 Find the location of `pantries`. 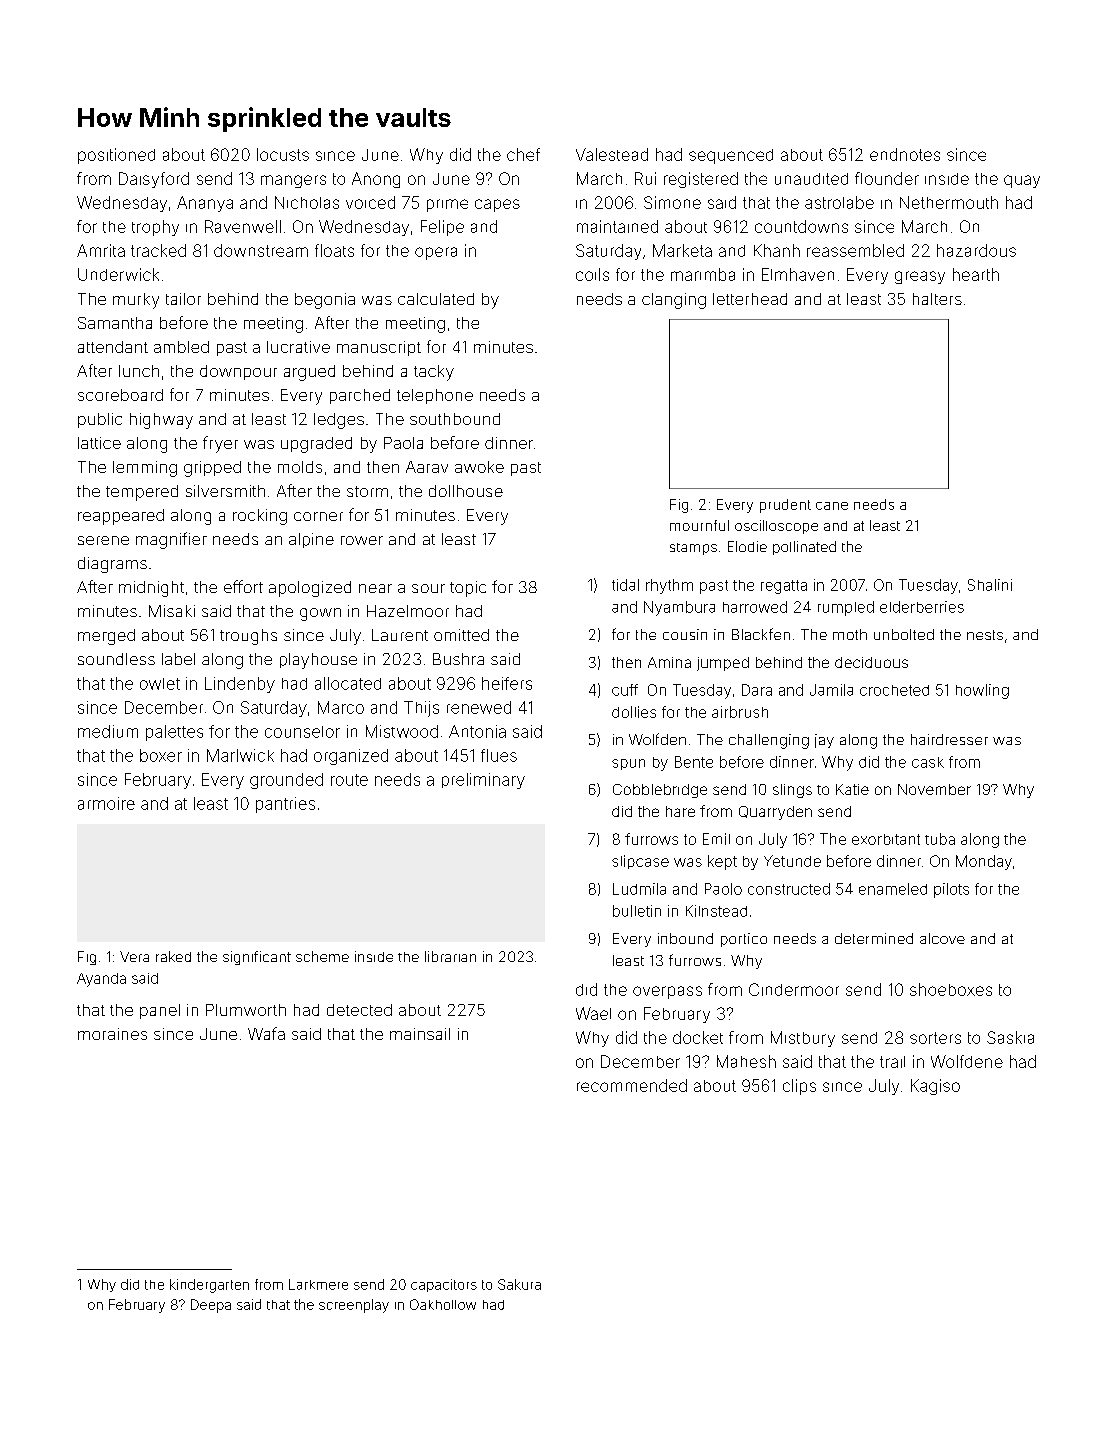

pantries is located at coordinates (285, 805).
